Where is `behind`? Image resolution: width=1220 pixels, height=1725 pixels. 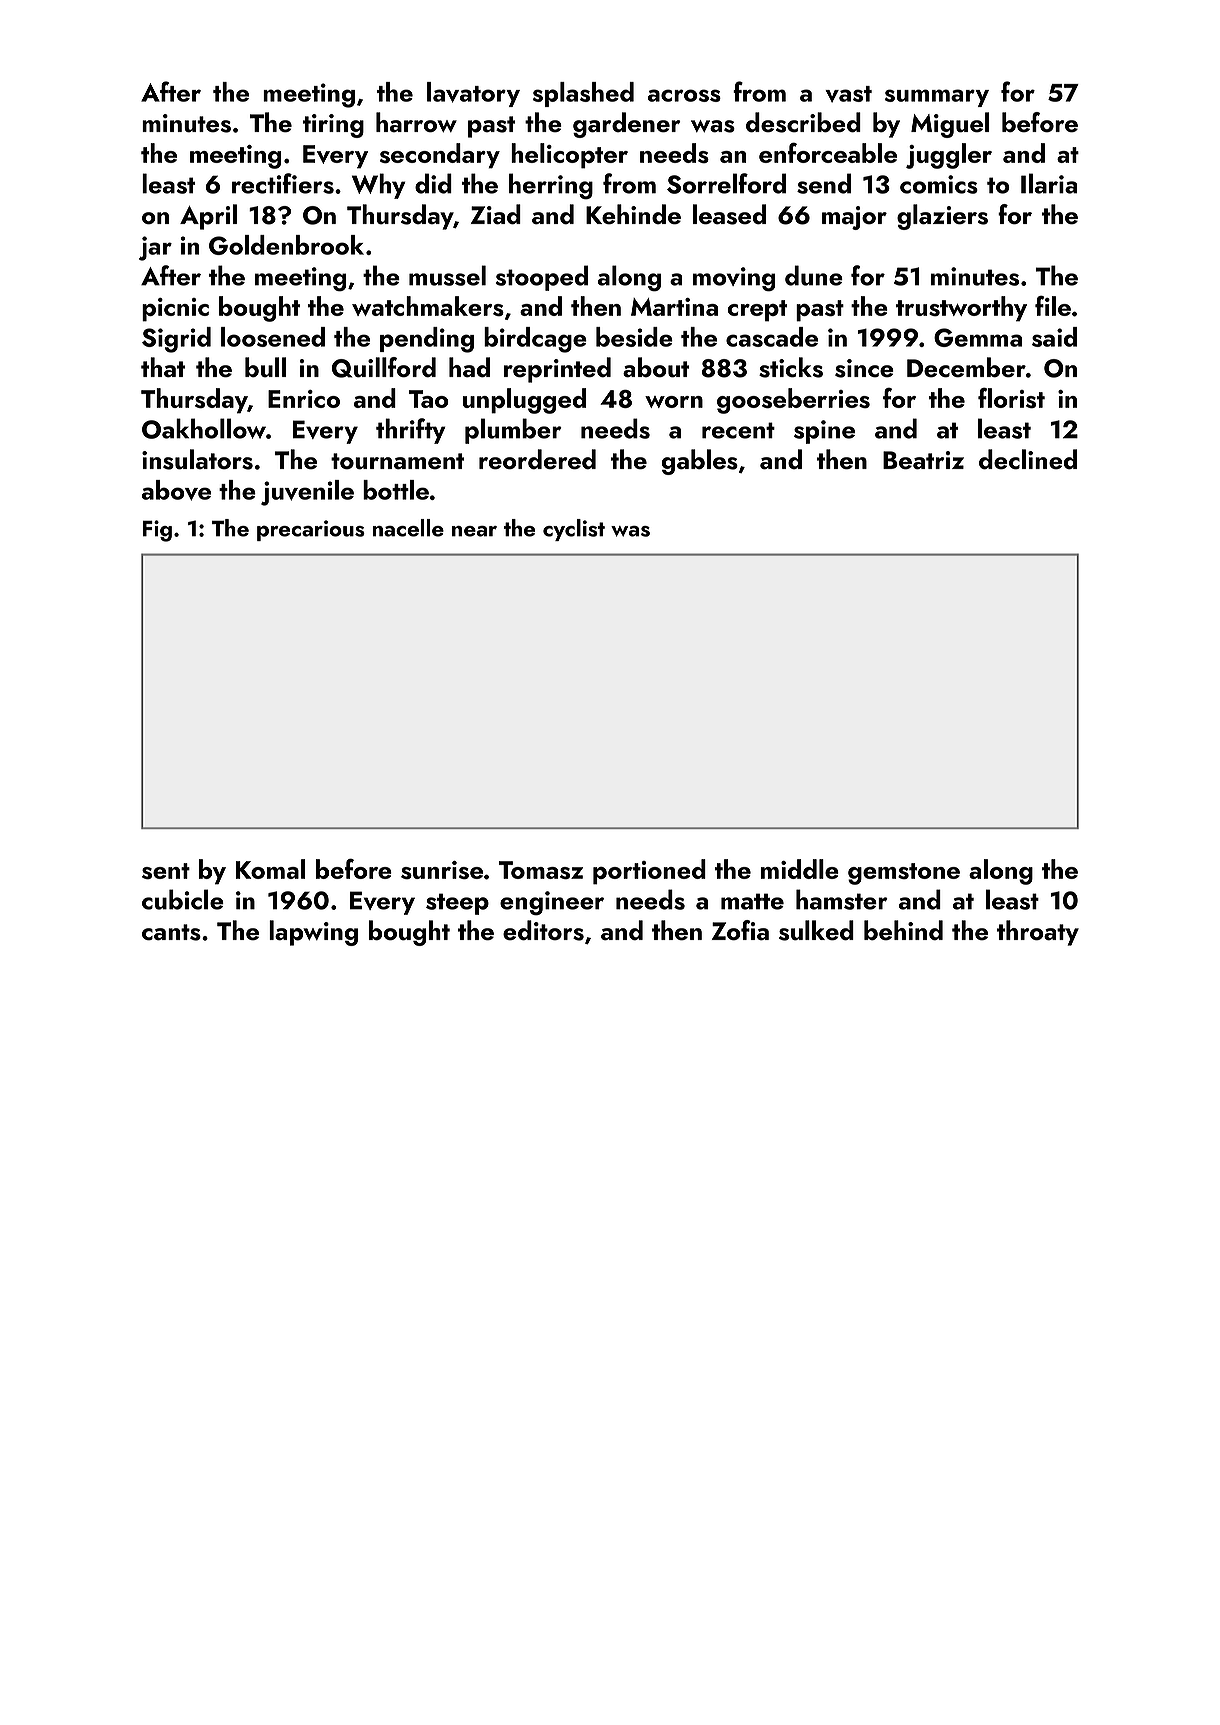 behind is located at coordinates (903, 930).
